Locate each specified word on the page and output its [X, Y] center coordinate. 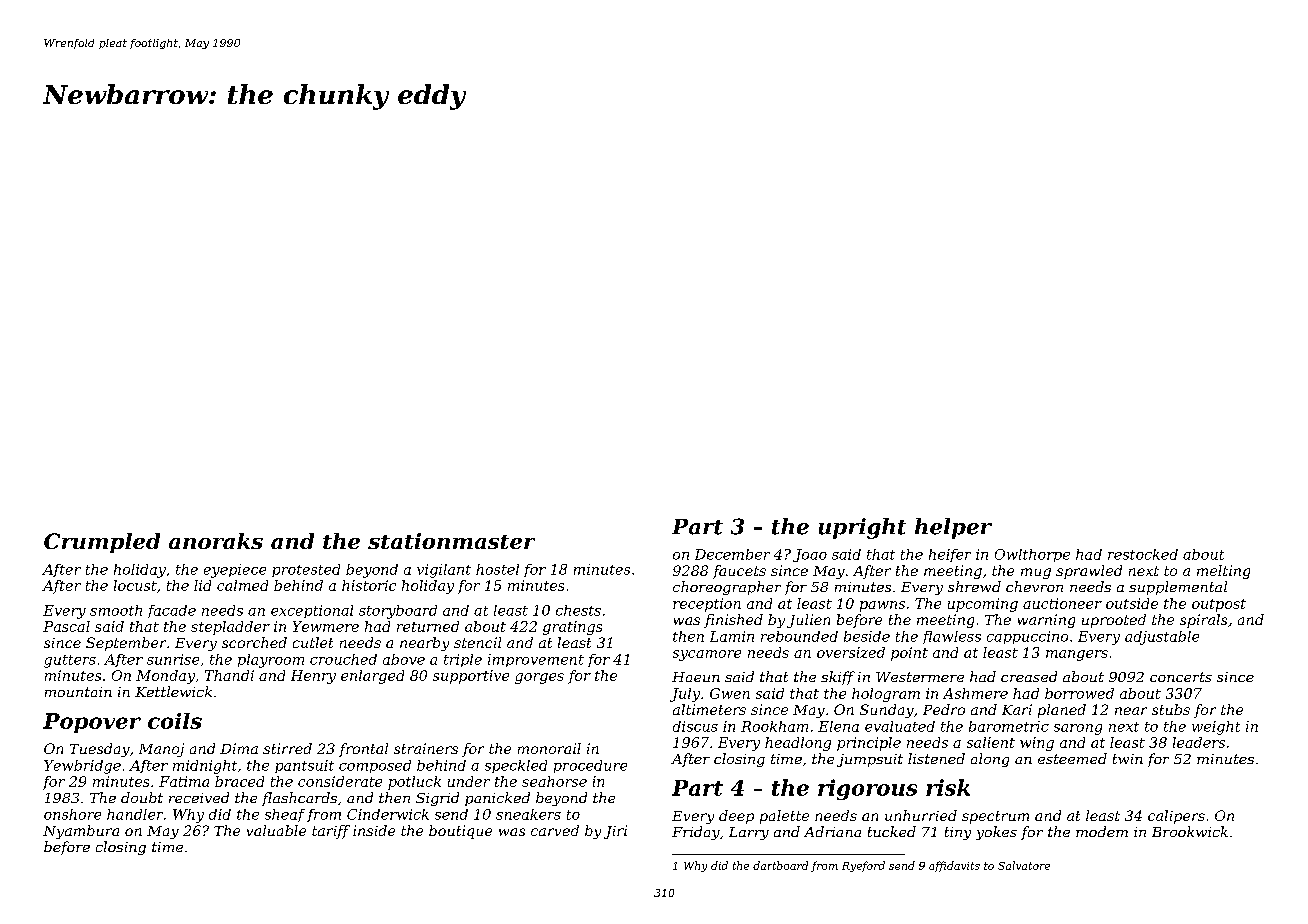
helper [953, 528]
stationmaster [451, 541]
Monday [165, 677]
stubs [1171, 709]
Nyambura [81, 832]
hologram [886, 695]
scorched [254, 642]
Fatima [184, 781]
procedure [590, 766]
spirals [1203, 621]
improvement [536, 660]
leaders [1199, 742]
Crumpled [102, 543]
